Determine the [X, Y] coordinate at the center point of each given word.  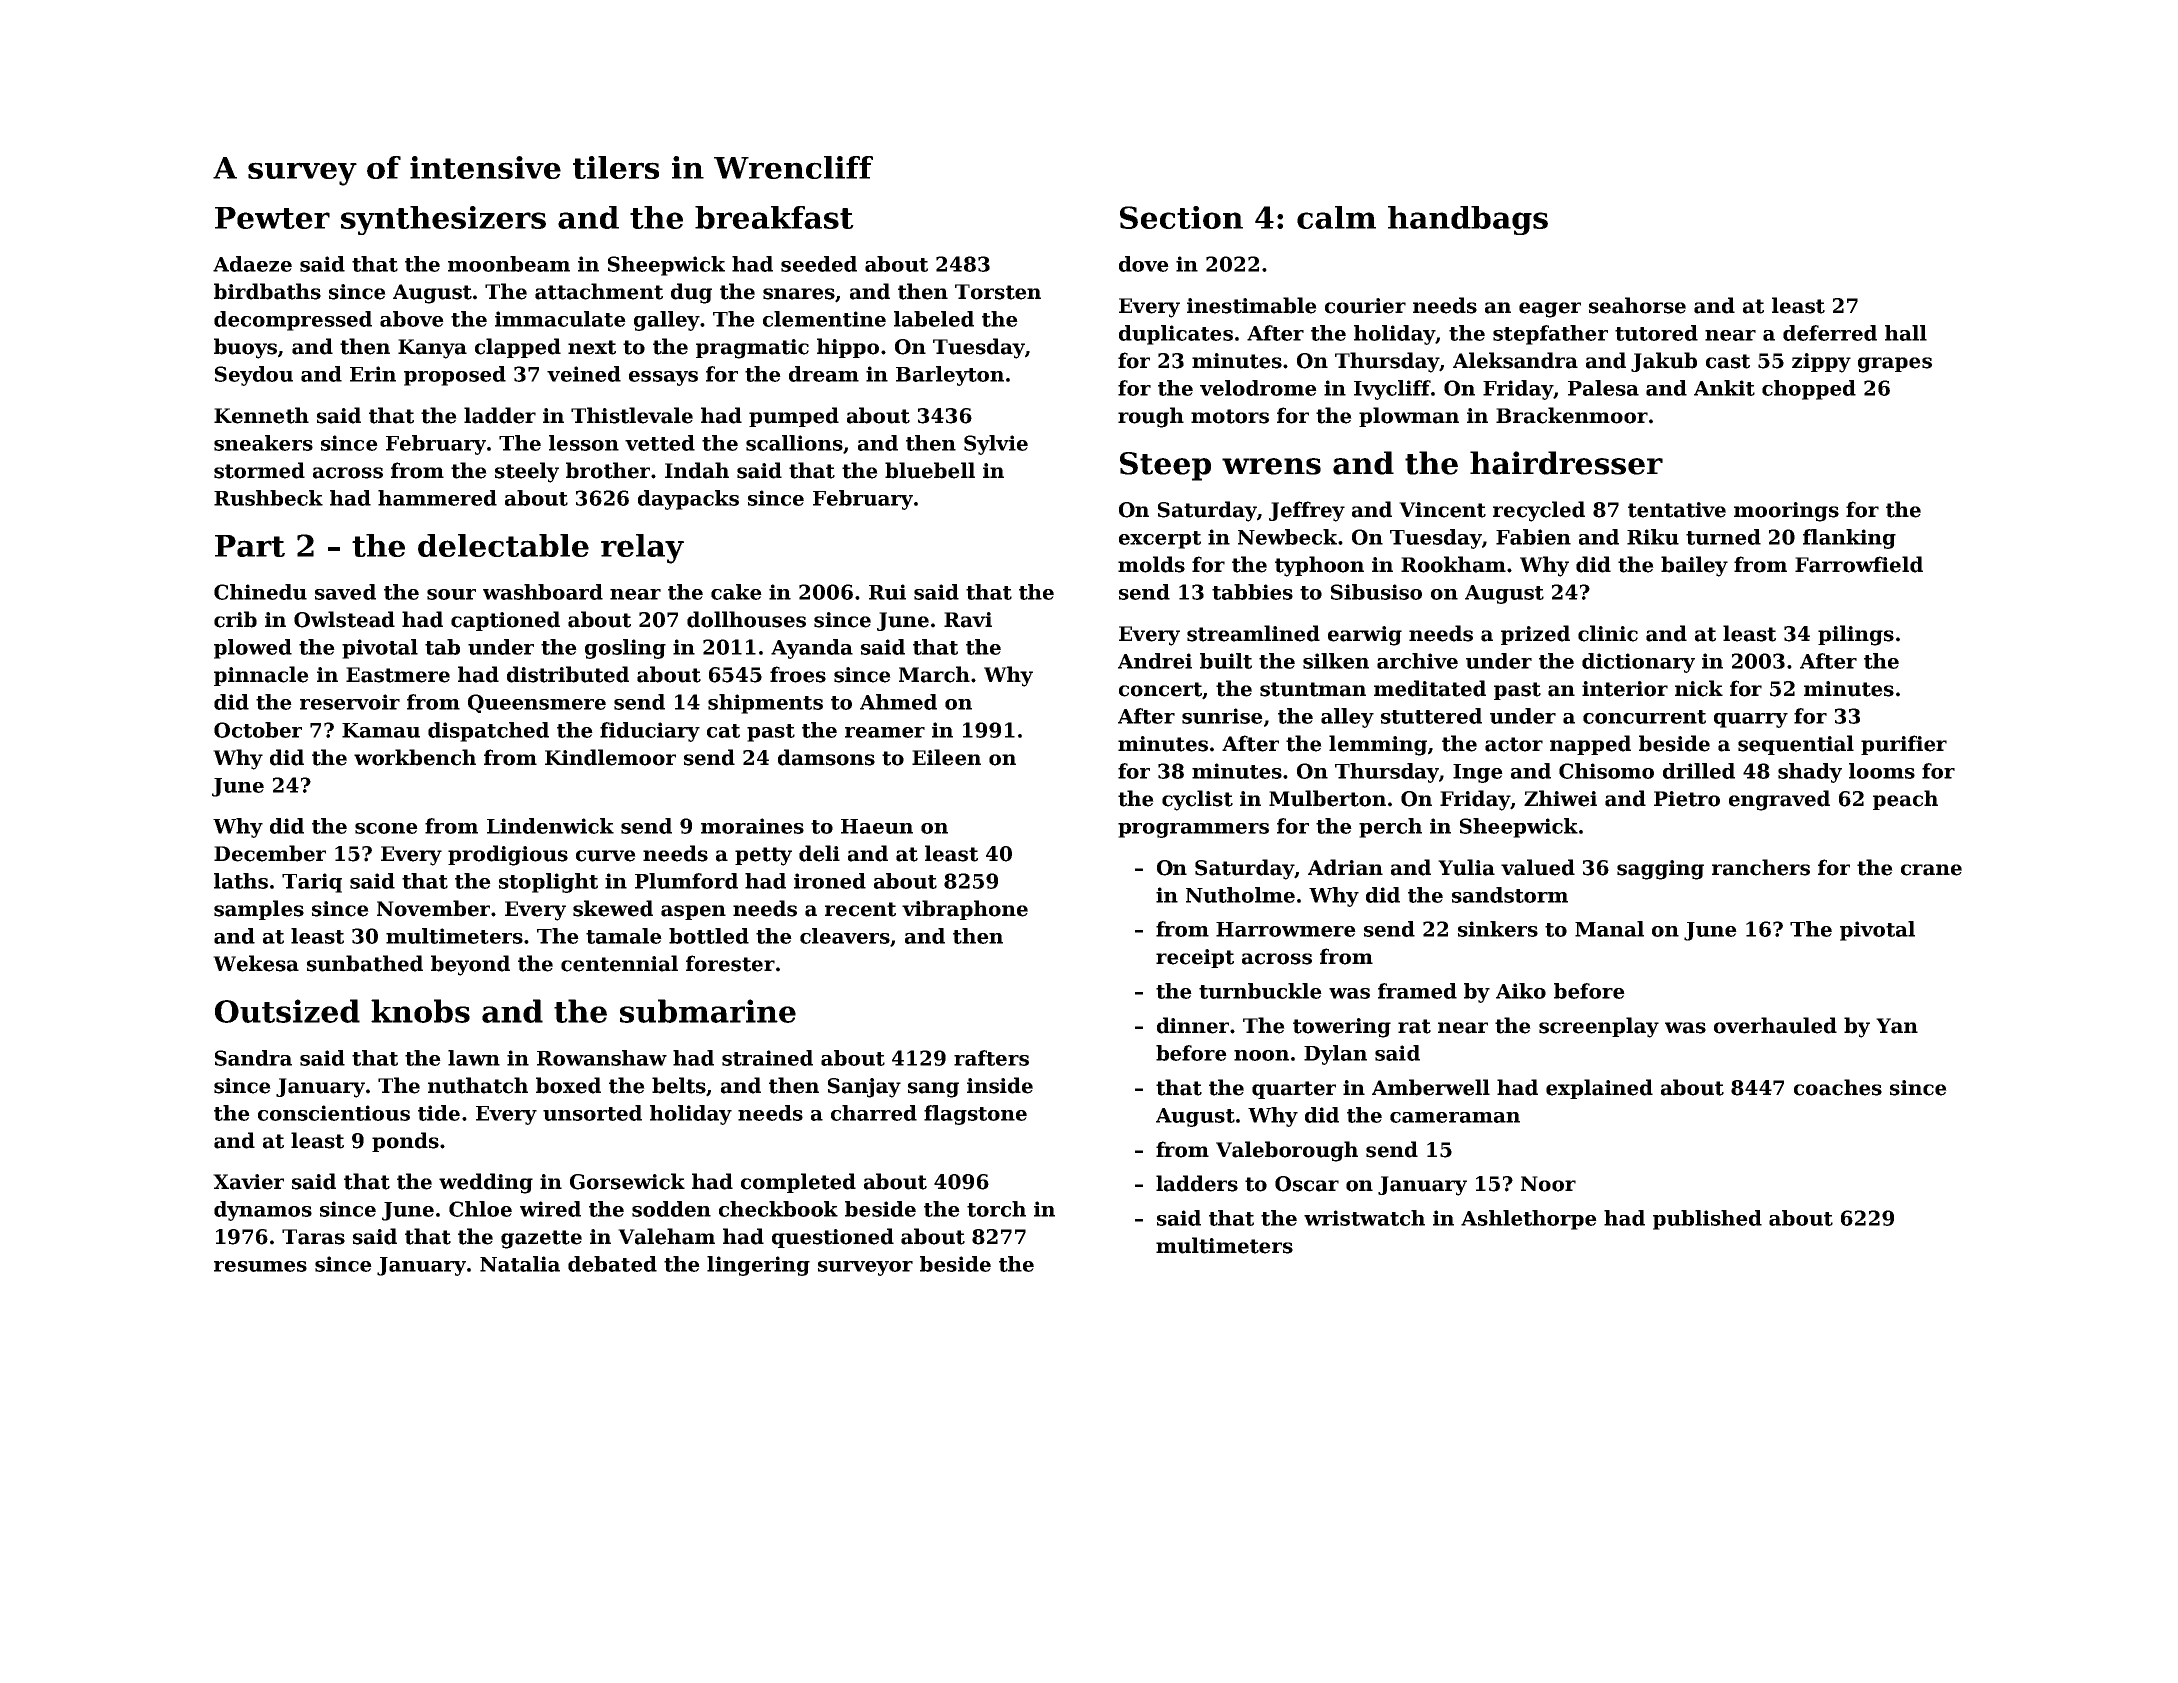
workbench [415, 757]
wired [550, 1209]
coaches [1838, 1087]
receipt [1195, 958]
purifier [1904, 745]
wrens [1271, 466]
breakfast [774, 217]
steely [527, 472]
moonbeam [509, 264]
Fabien [1533, 537]
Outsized [287, 1011]
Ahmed [898, 702]
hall [1906, 333]
